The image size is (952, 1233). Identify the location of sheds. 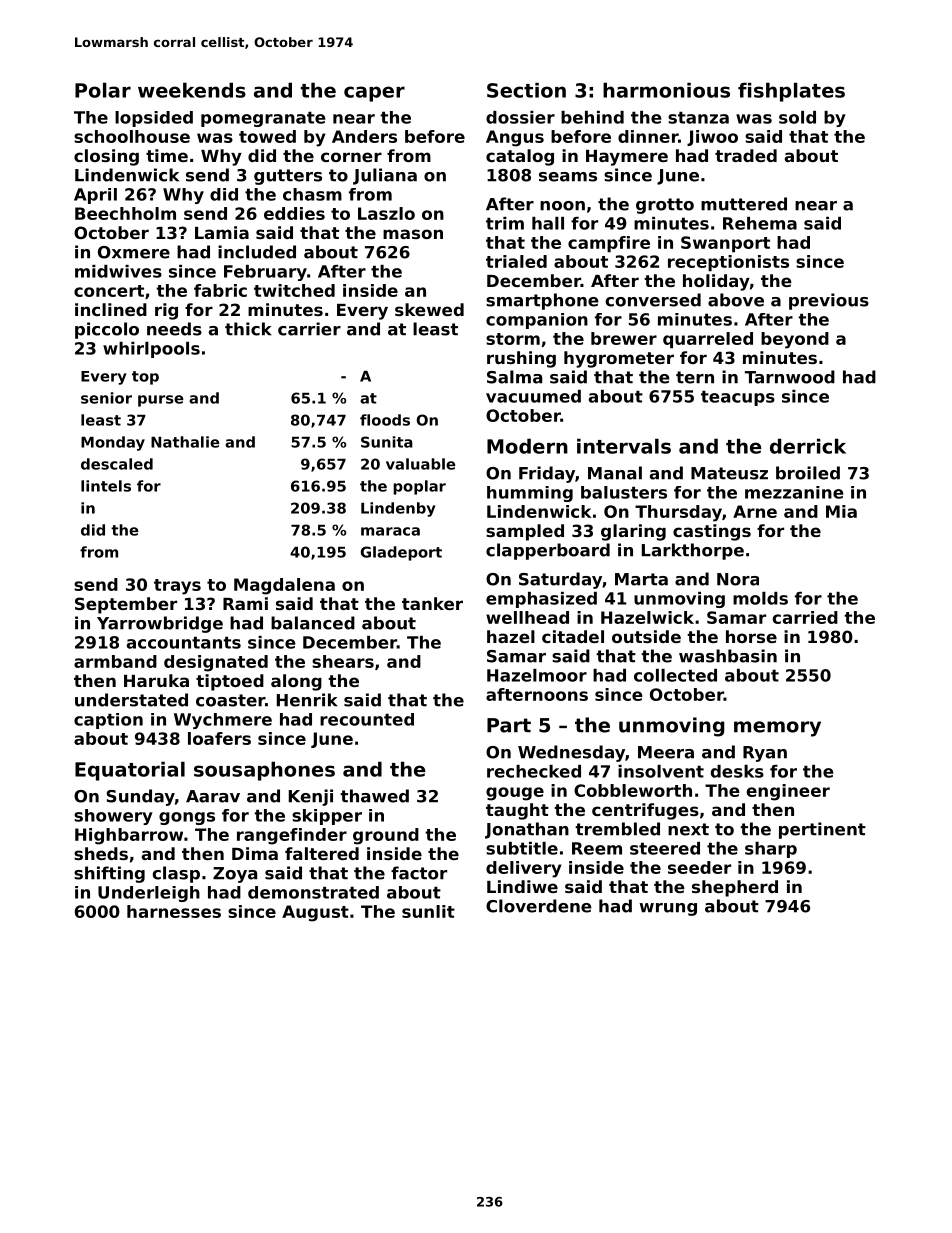
(101, 853).
